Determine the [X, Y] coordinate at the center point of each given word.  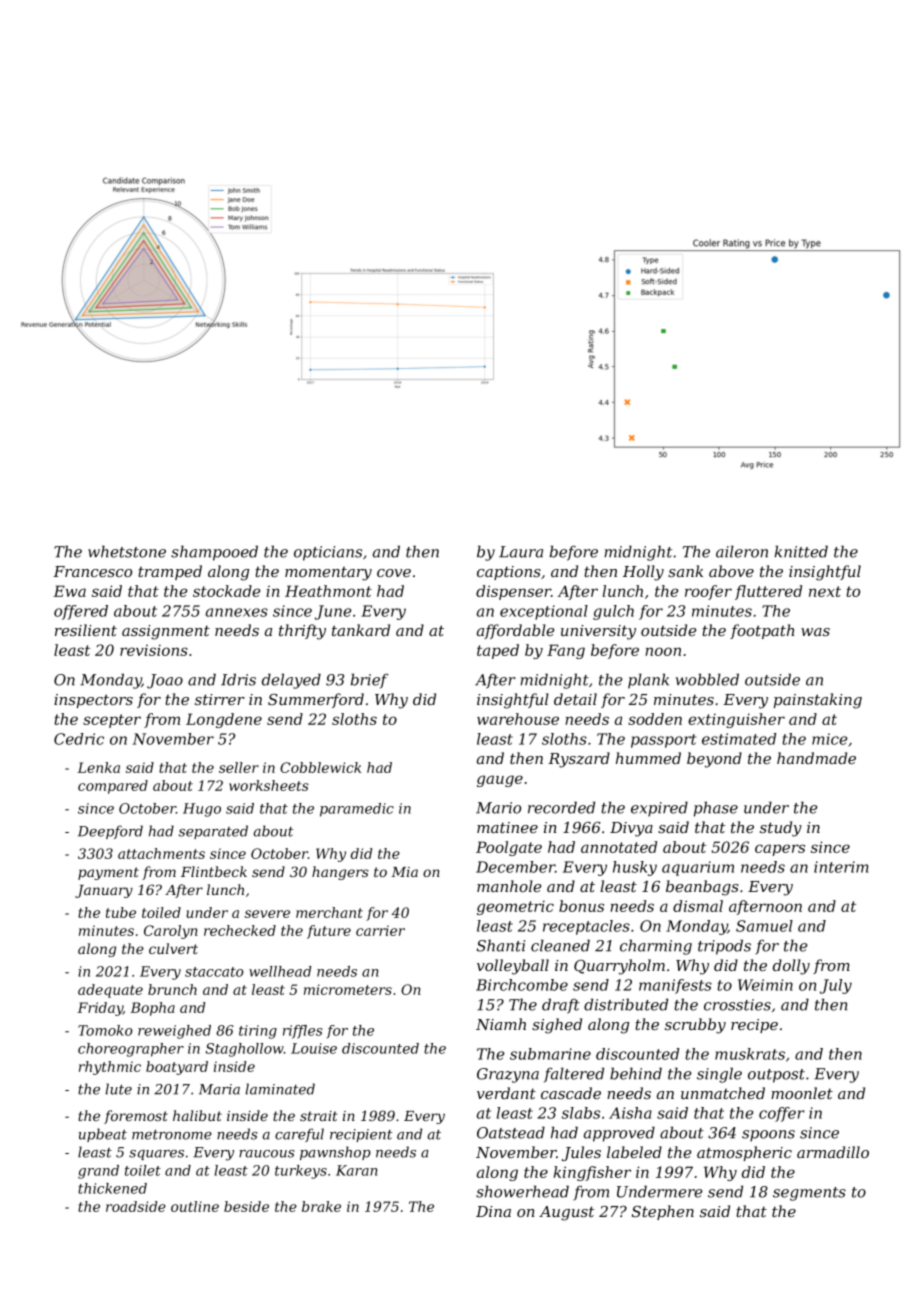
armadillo [833, 1152]
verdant [506, 1093]
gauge [500, 781]
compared [113, 787]
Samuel [764, 926]
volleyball [513, 967]
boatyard [177, 1068]
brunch [172, 989]
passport [663, 741]
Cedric [79, 739]
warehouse [518, 719]
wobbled [707, 679]
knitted [801, 551]
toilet [143, 1170]
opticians [328, 553]
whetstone [127, 551]
